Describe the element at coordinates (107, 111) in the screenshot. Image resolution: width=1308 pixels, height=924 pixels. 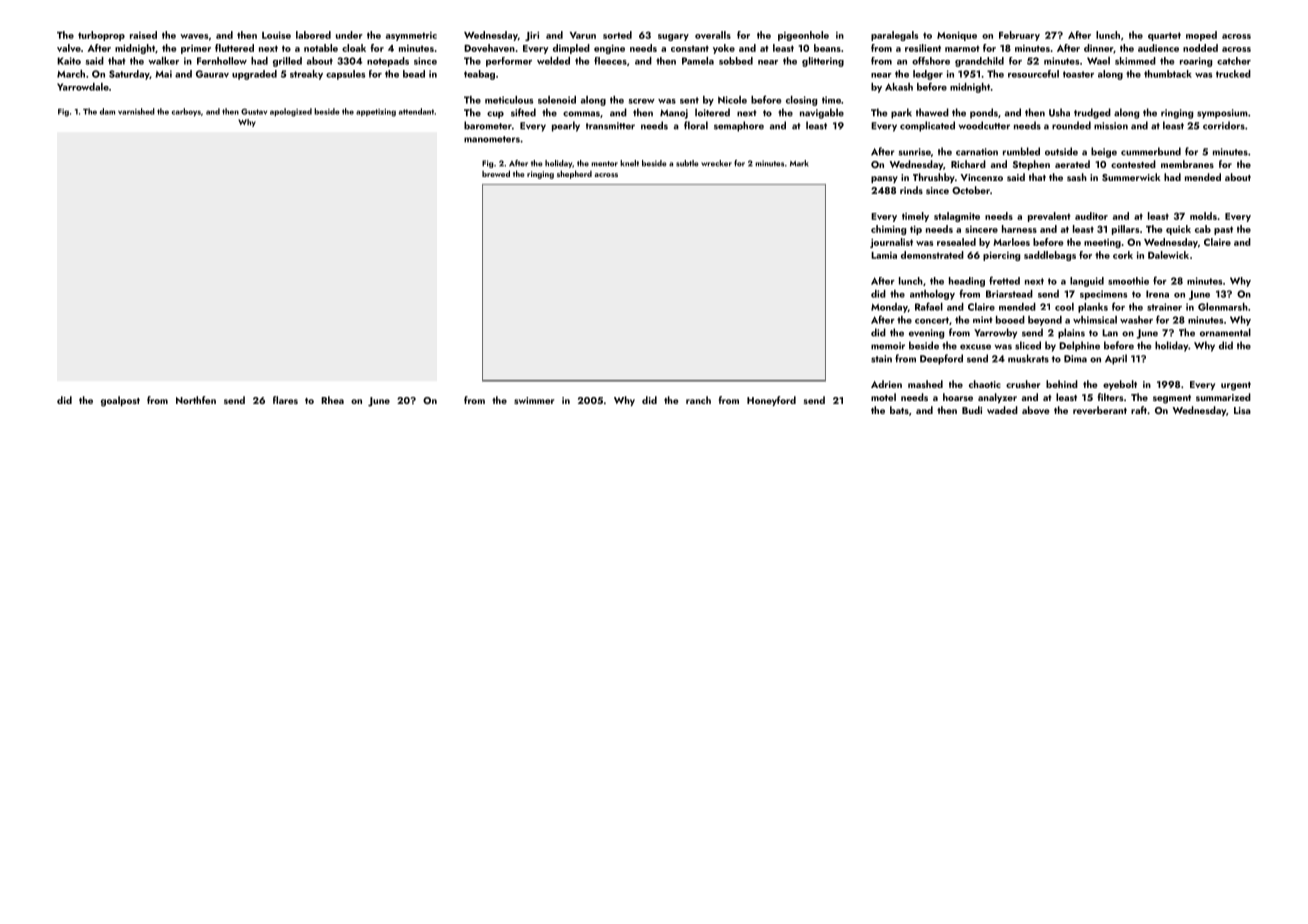
I see `dam` at that location.
